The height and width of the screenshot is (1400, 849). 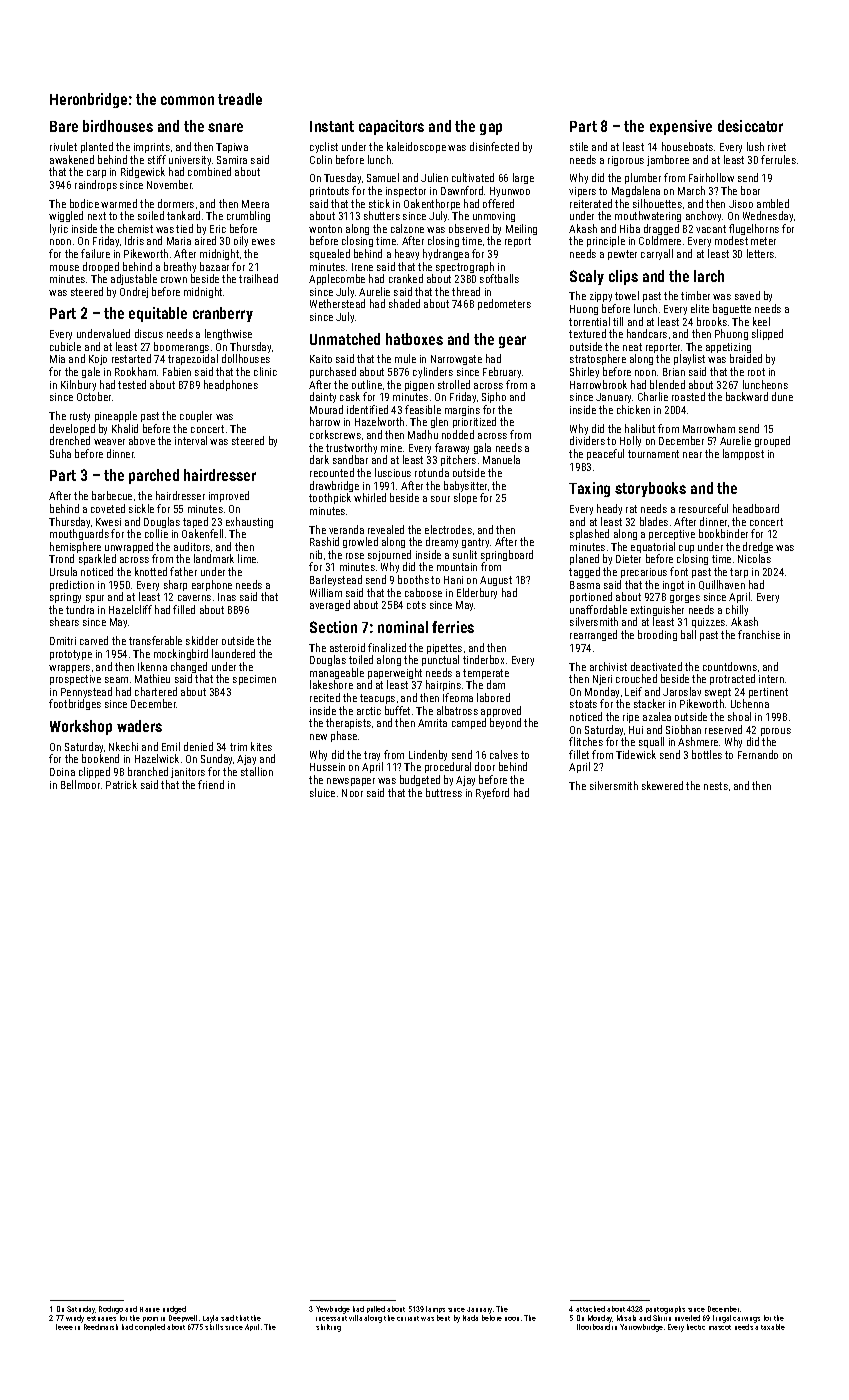 I want to click on skewered, so click(x=662, y=785).
